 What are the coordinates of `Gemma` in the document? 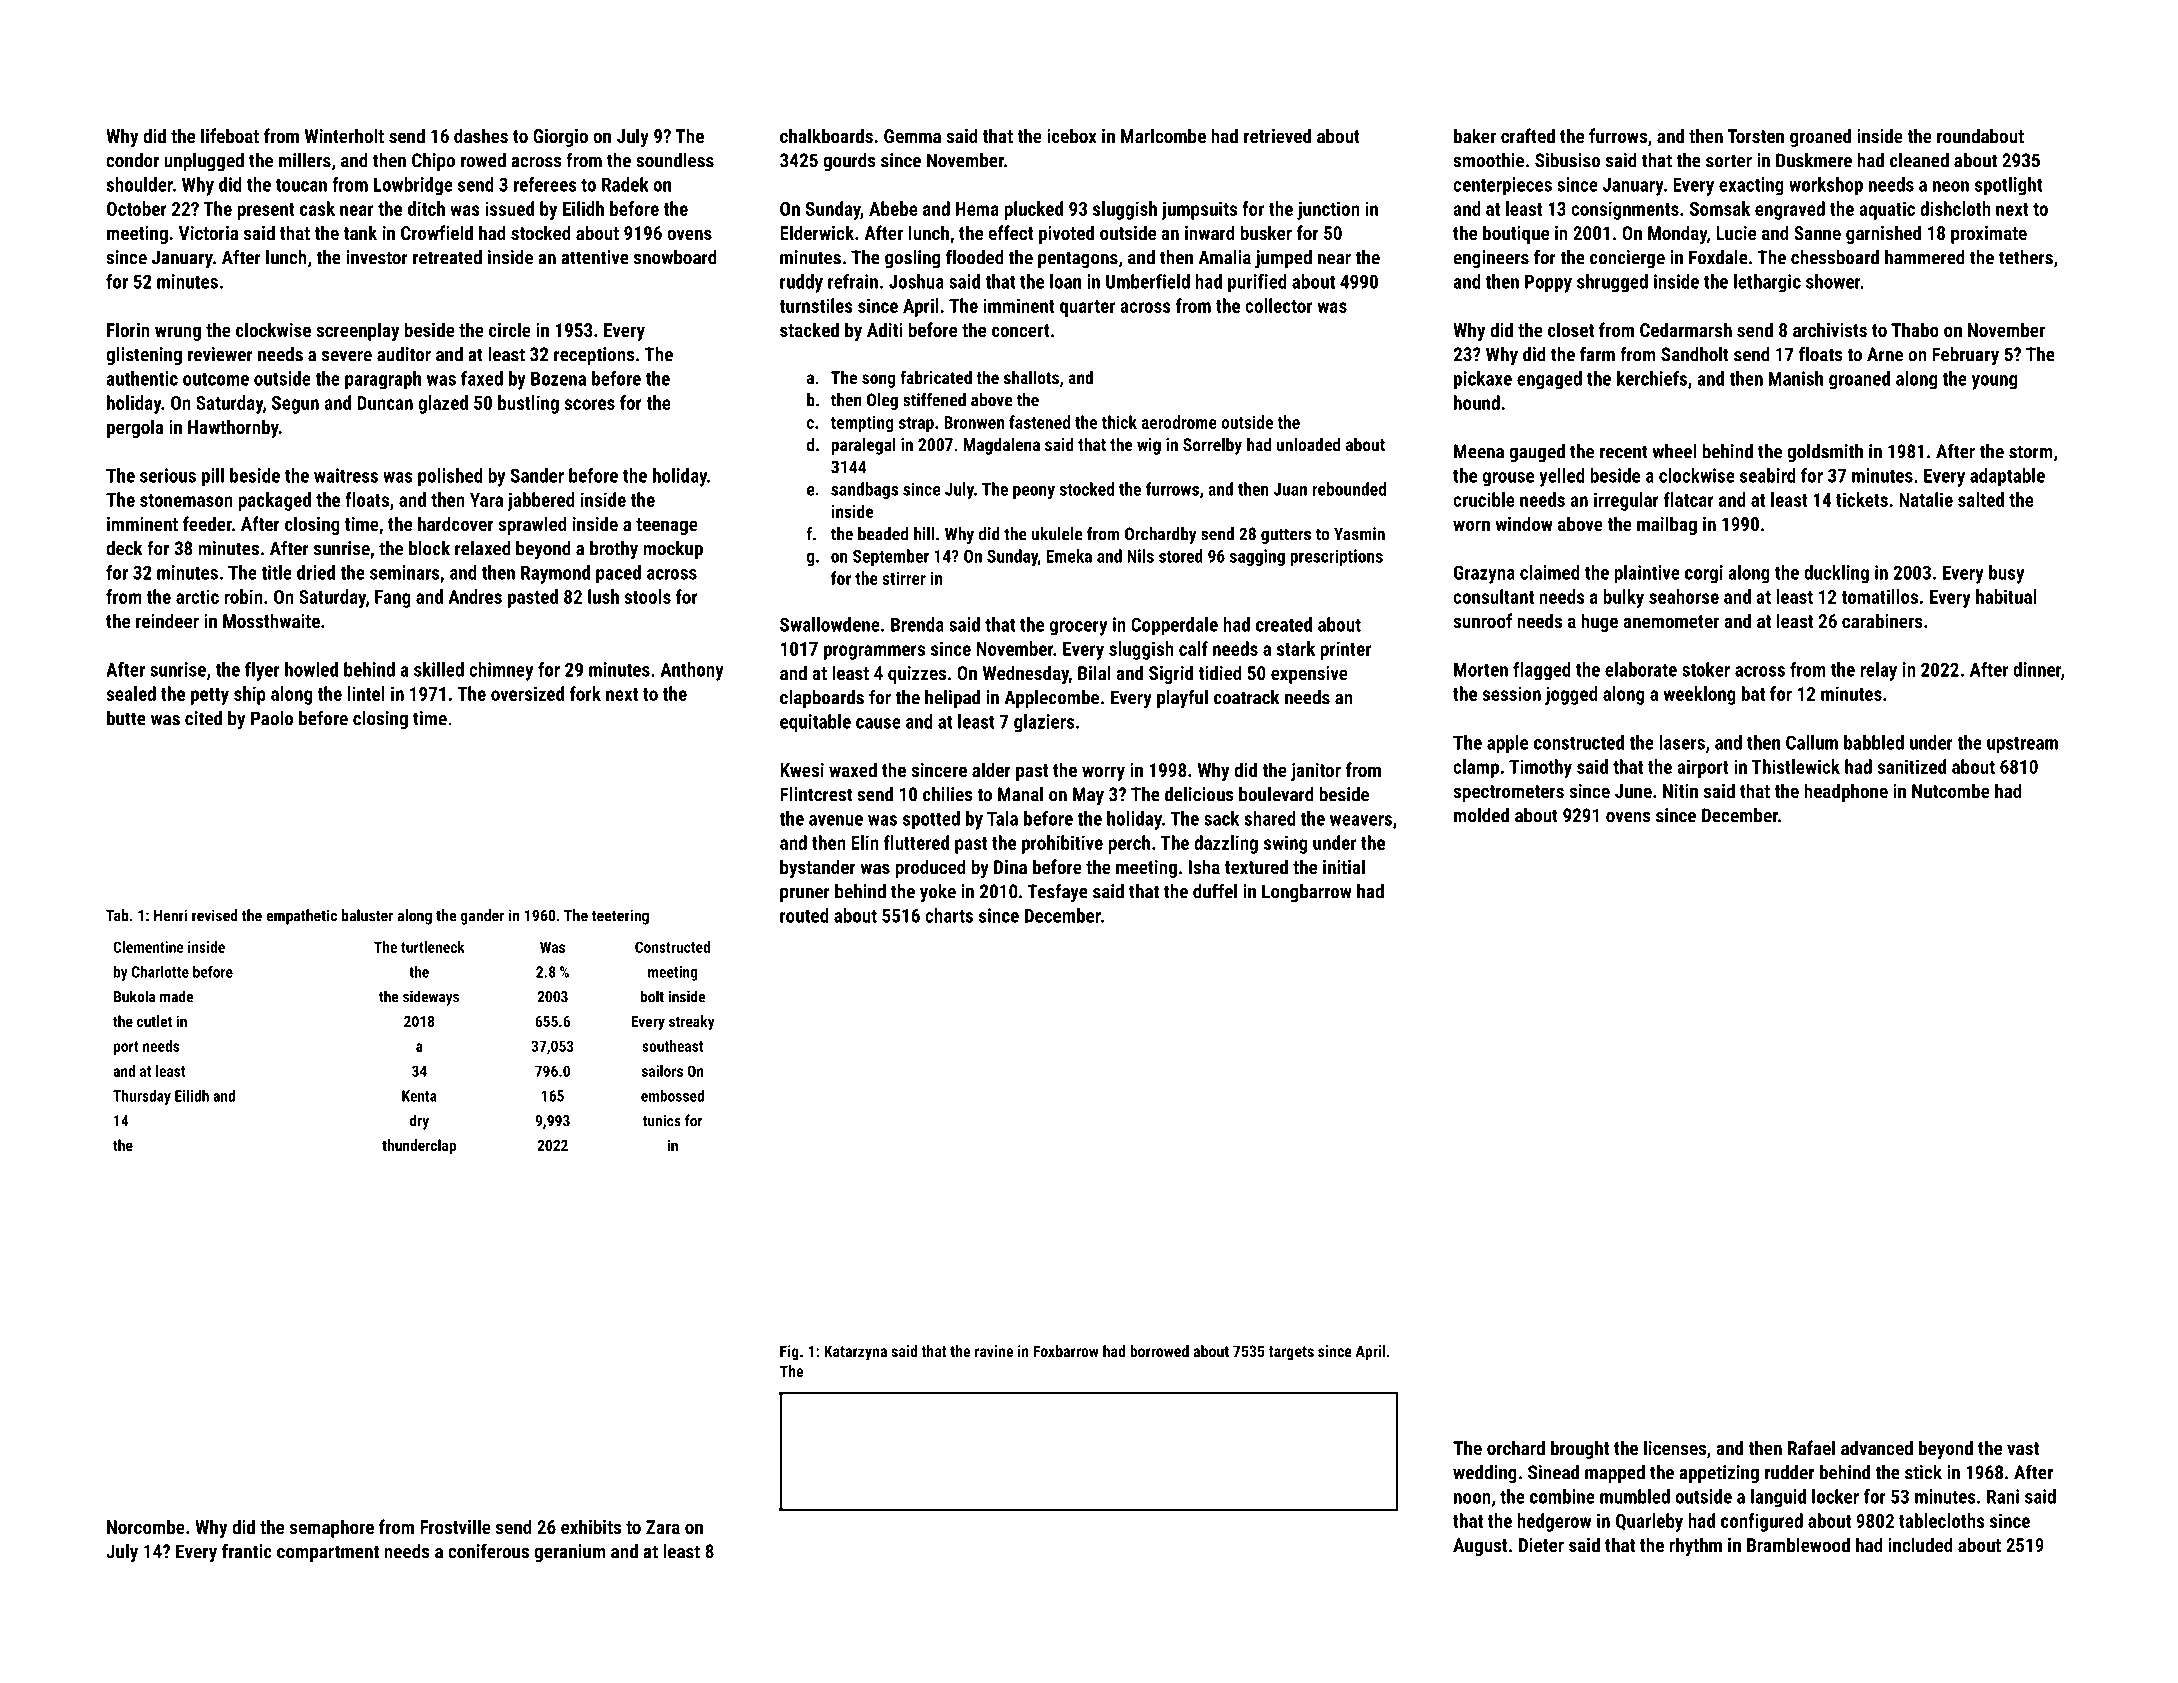 It's located at (912, 136).
